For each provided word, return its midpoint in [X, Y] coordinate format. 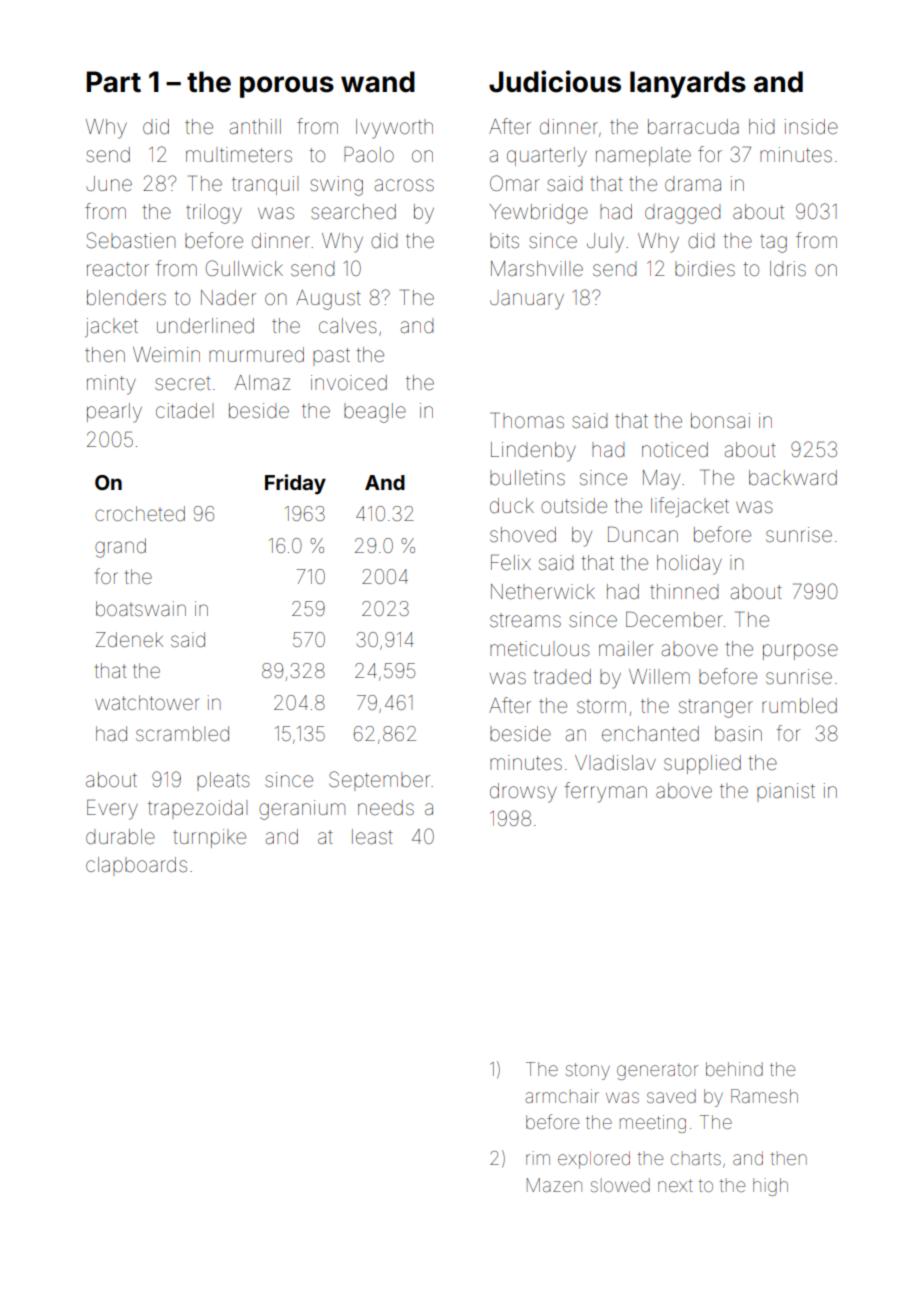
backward [793, 477]
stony [588, 1071]
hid [761, 126]
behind [734, 1069]
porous [287, 87]
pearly [114, 413]
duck [512, 505]
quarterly [547, 157]
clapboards [136, 866]
